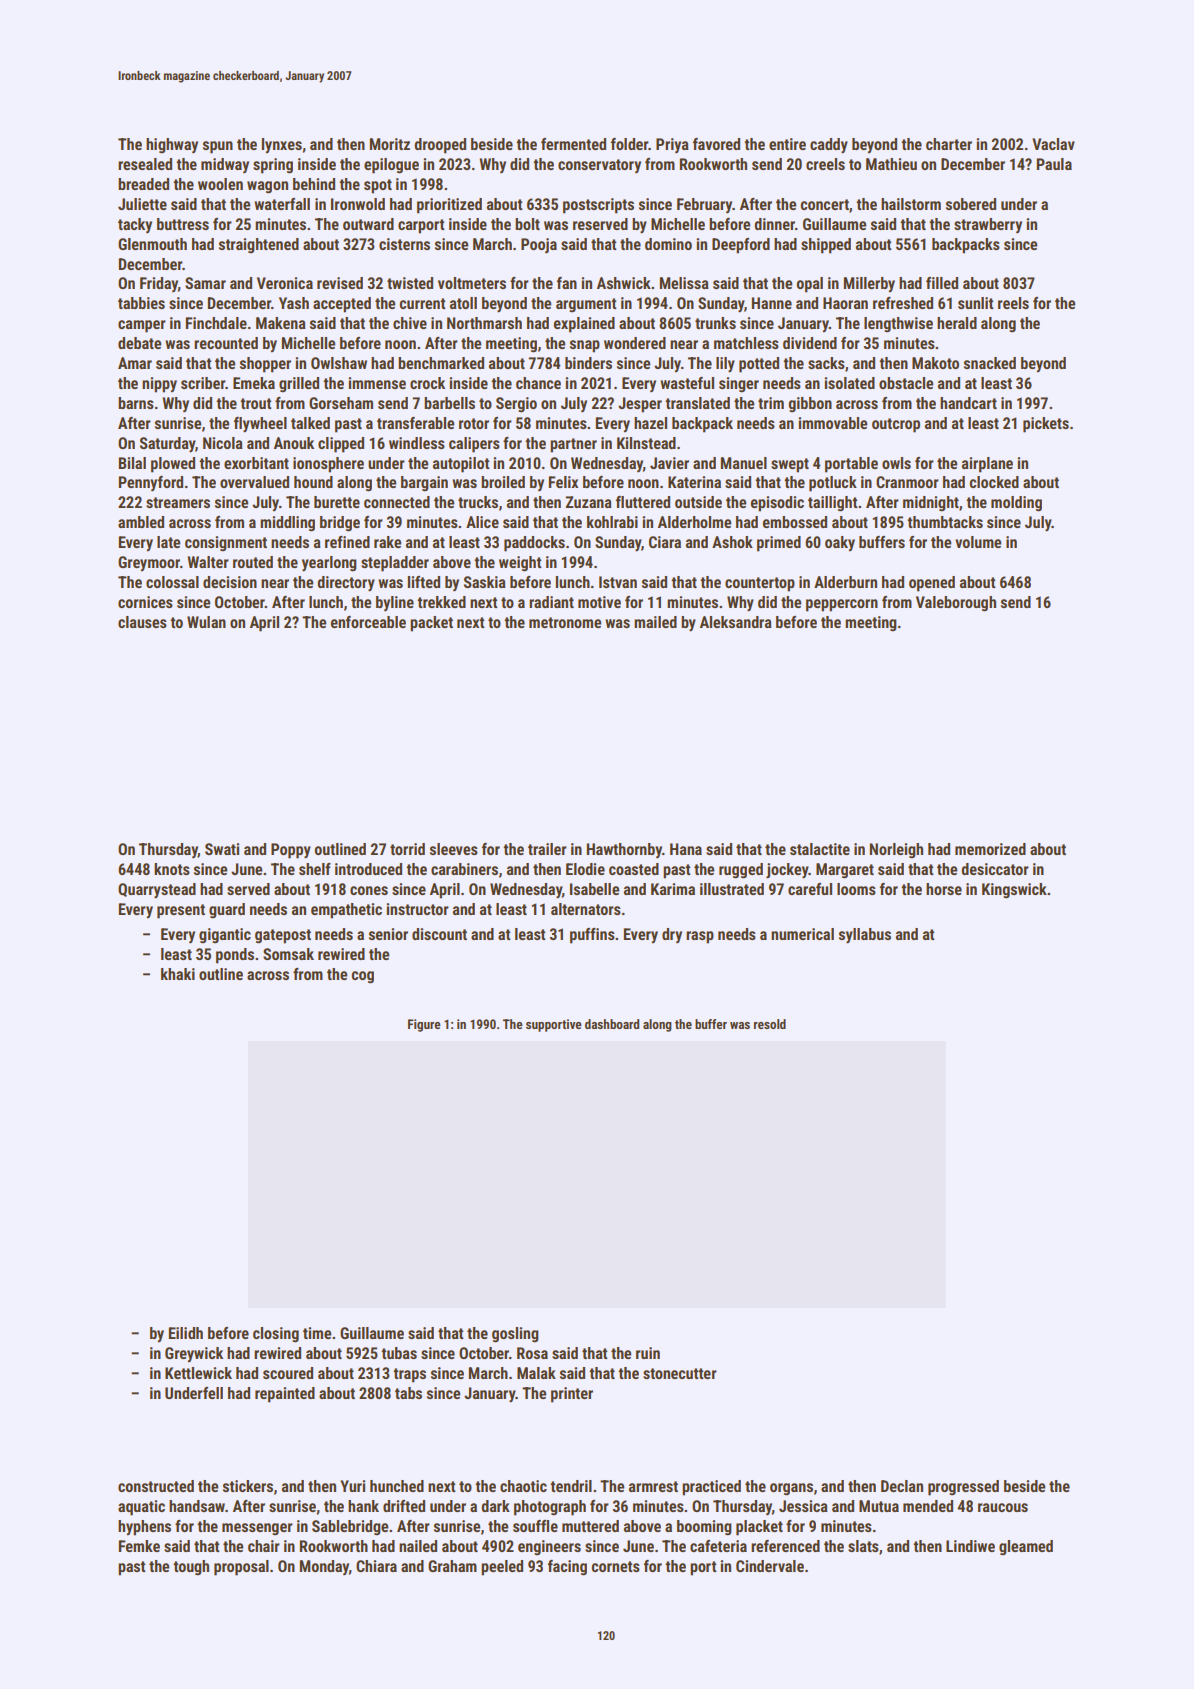 This document has height=1689, width=1194. I want to click on outward, so click(368, 224).
